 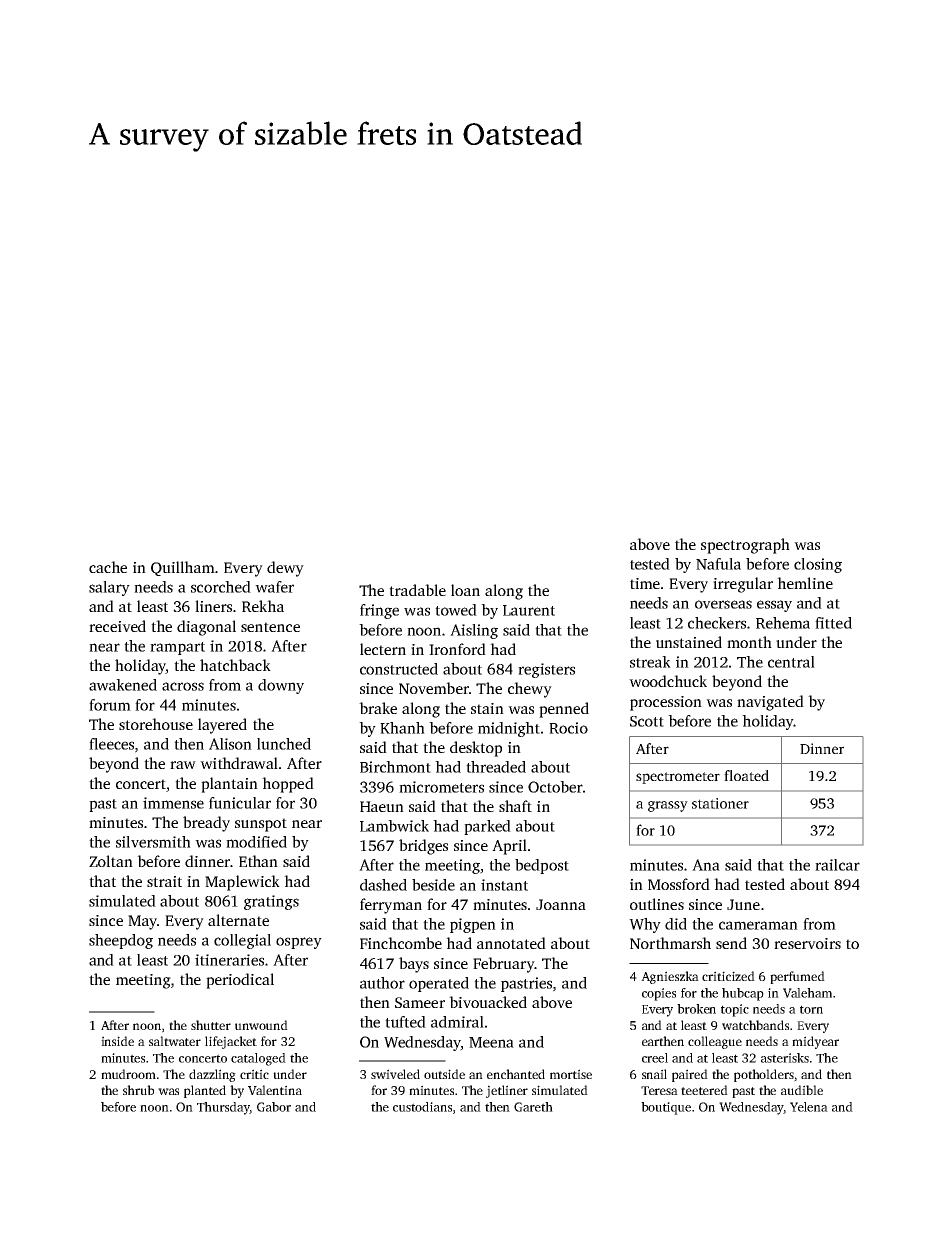 I want to click on forum, so click(x=110, y=705).
